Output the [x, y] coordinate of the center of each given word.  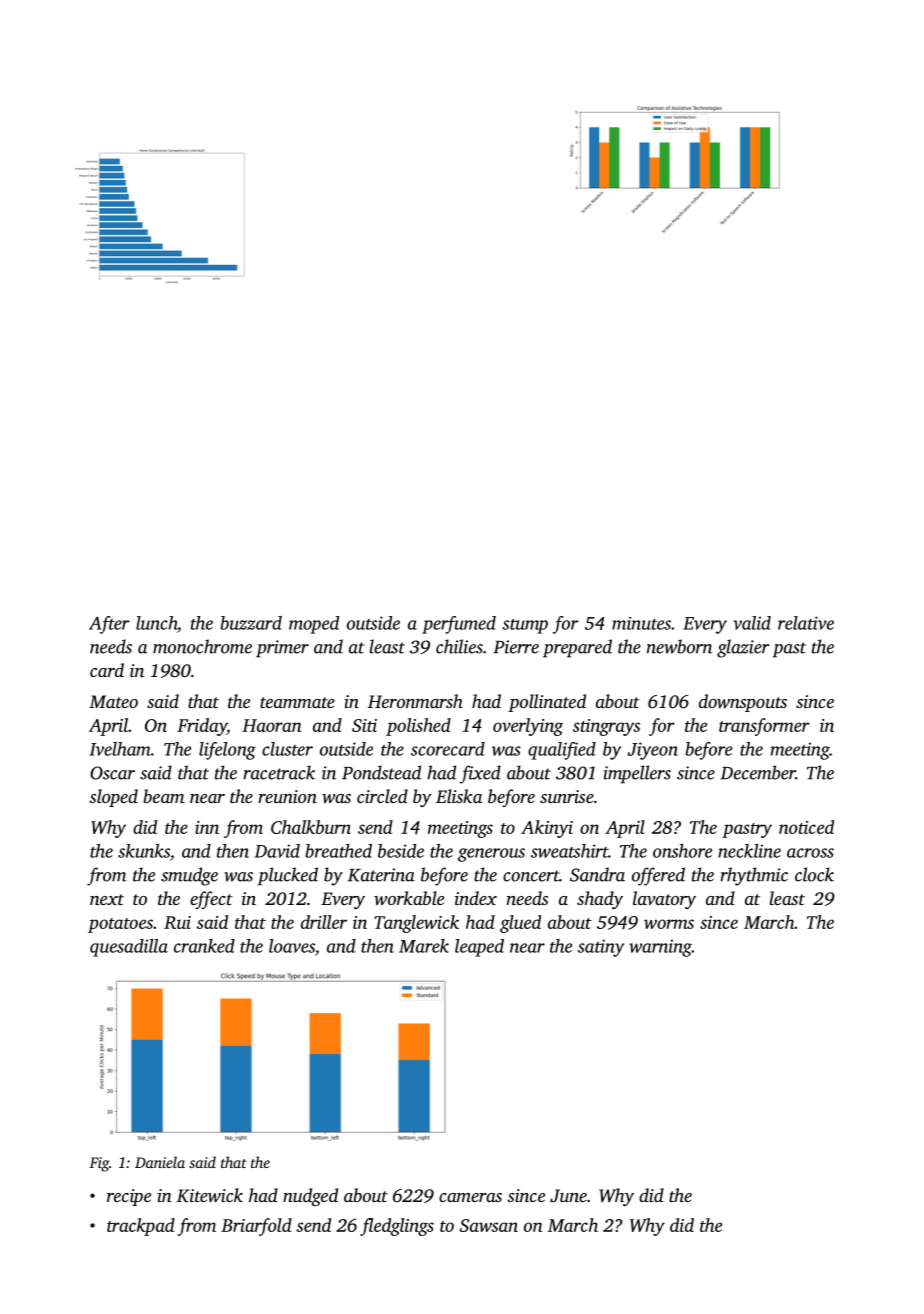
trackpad [141, 1227]
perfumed [459, 625]
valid [752, 623]
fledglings [397, 1227]
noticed [806, 827]
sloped [113, 798]
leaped [479, 948]
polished [418, 727]
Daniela [160, 1162]
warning [660, 948]
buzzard [251, 623]
